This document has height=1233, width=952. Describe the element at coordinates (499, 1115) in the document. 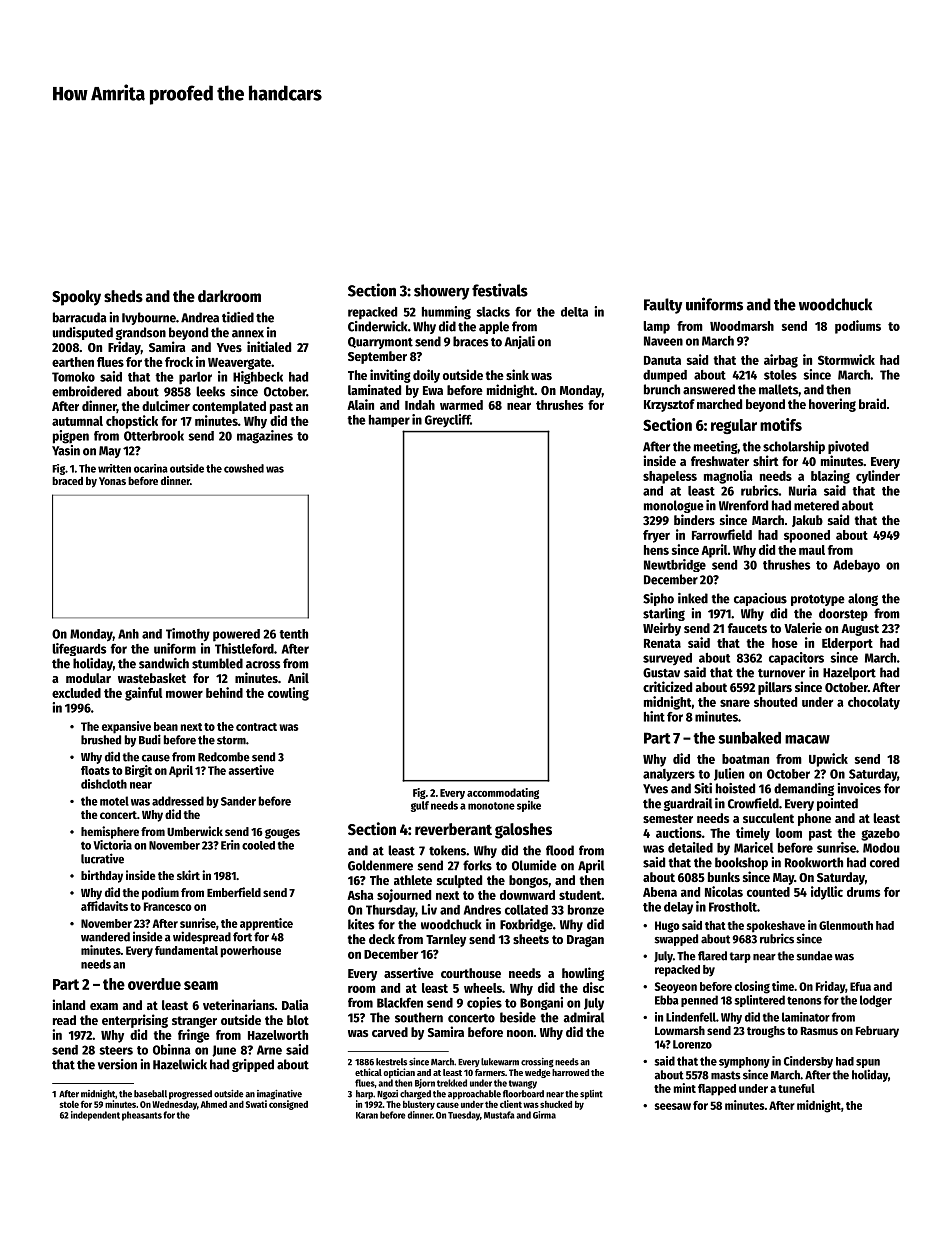

I see `Mustafa` at that location.
